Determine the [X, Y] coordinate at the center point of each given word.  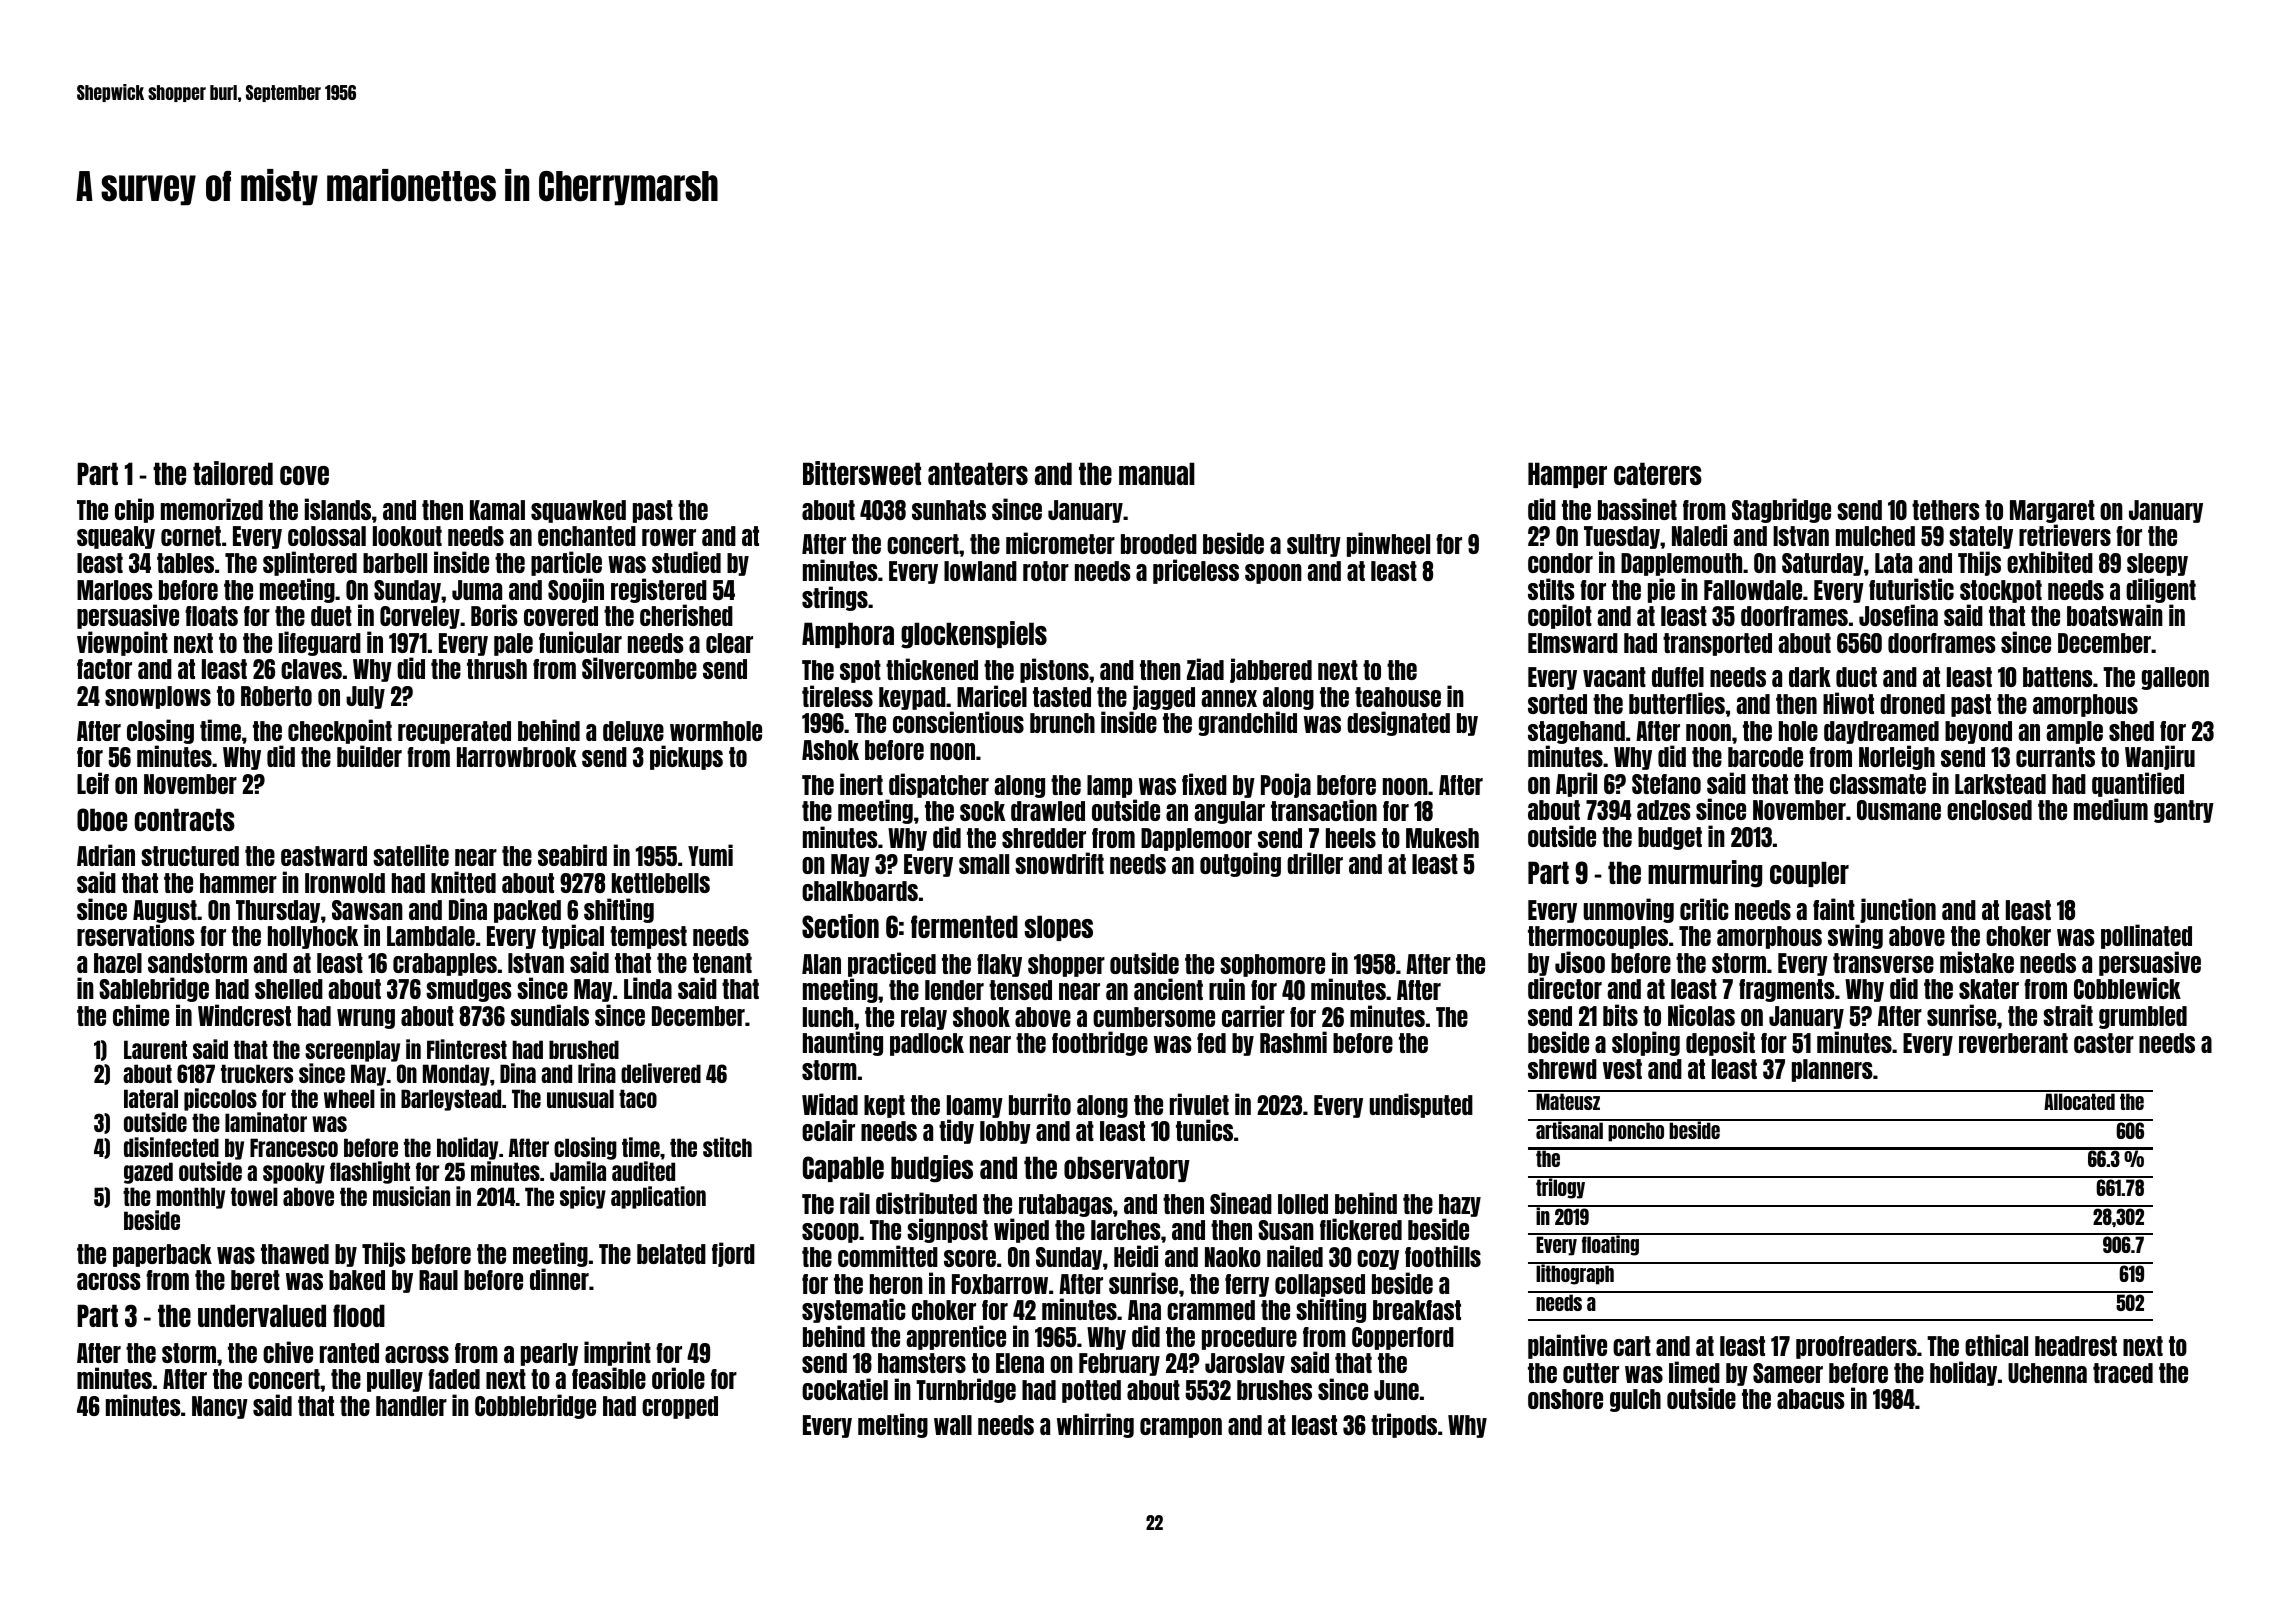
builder [369, 756]
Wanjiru [2160, 757]
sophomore [1272, 965]
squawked [578, 511]
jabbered [1271, 670]
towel [254, 1196]
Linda [648, 988]
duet [331, 616]
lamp [1109, 786]
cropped [680, 1407]
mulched [1875, 536]
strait [2068, 1015]
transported [1717, 644]
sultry [1314, 545]
